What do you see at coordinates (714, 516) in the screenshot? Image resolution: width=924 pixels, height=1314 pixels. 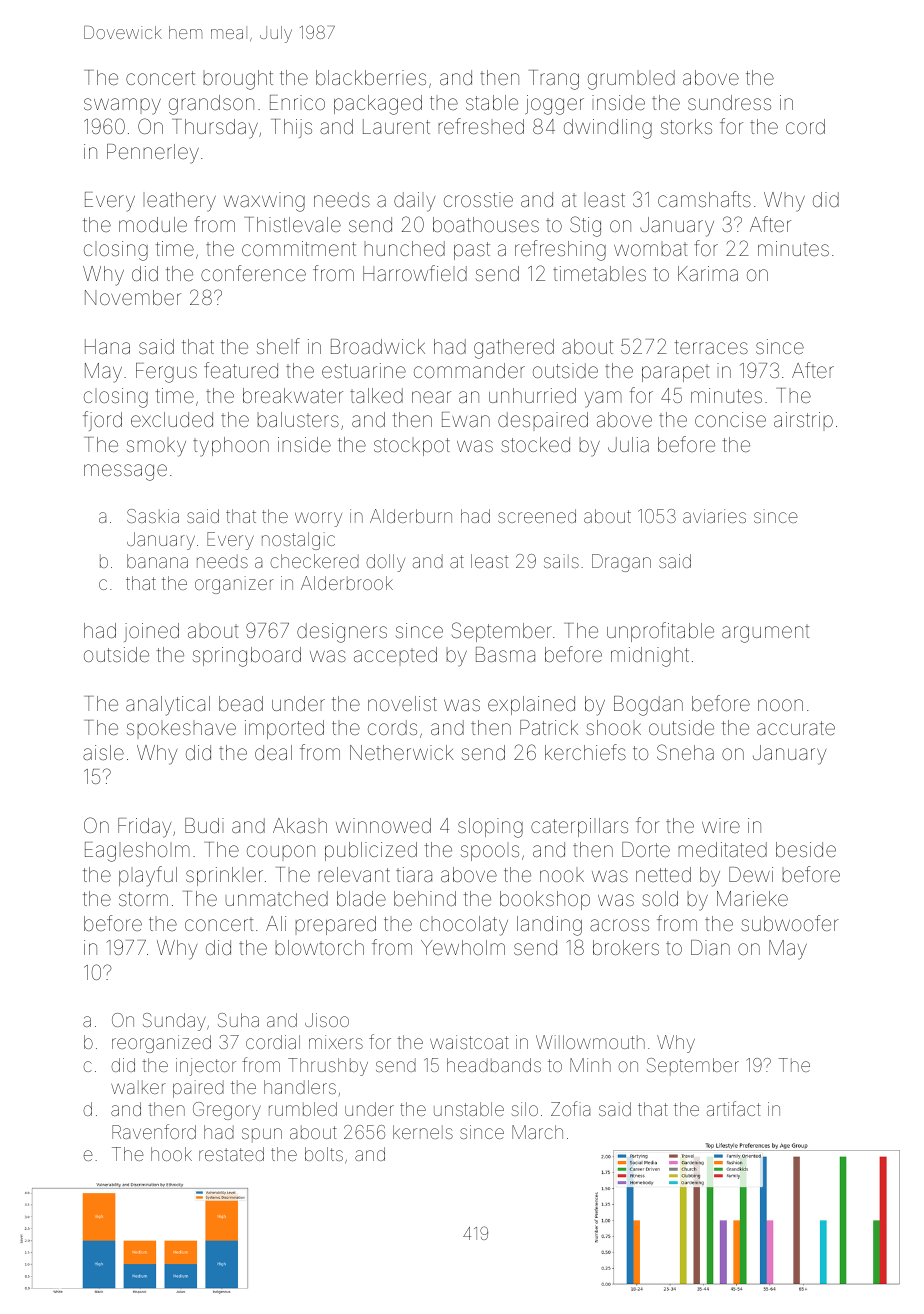 I see `aviaries` at bounding box center [714, 516].
